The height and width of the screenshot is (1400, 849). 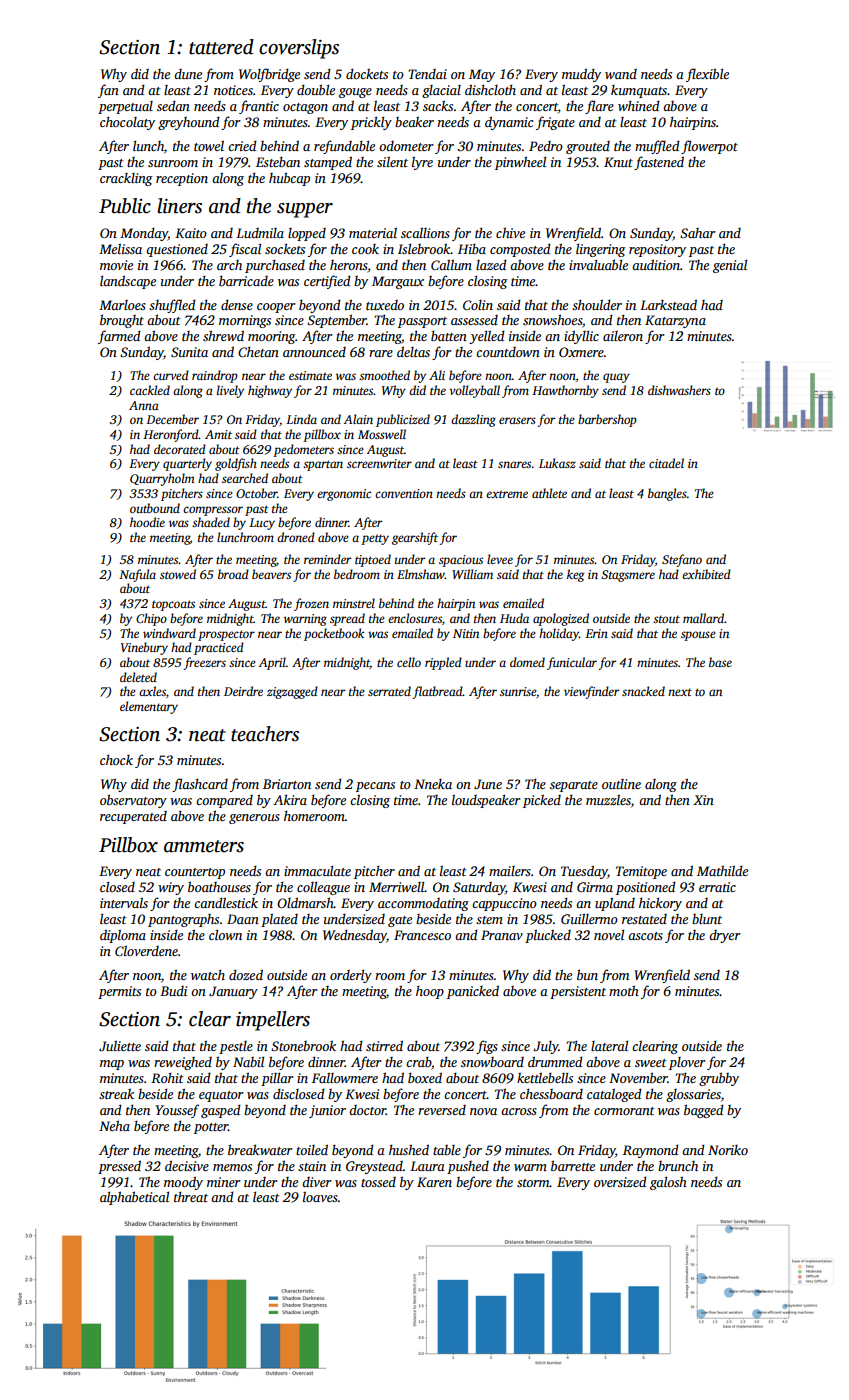 What do you see at coordinates (312, 1166) in the screenshot?
I see `stain` at bounding box center [312, 1166].
